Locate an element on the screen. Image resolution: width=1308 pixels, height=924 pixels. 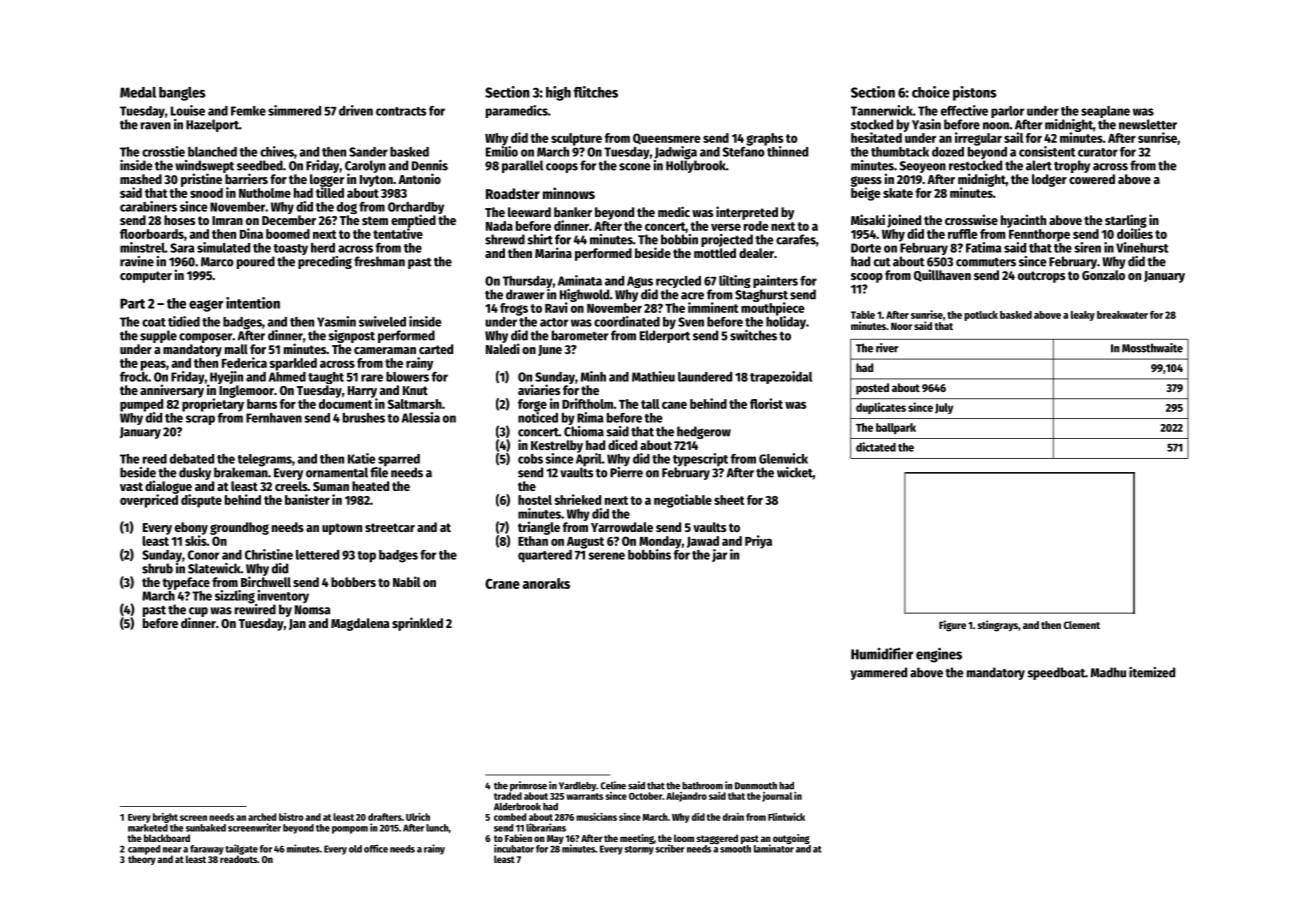
sprinkled is located at coordinates (417, 624).
